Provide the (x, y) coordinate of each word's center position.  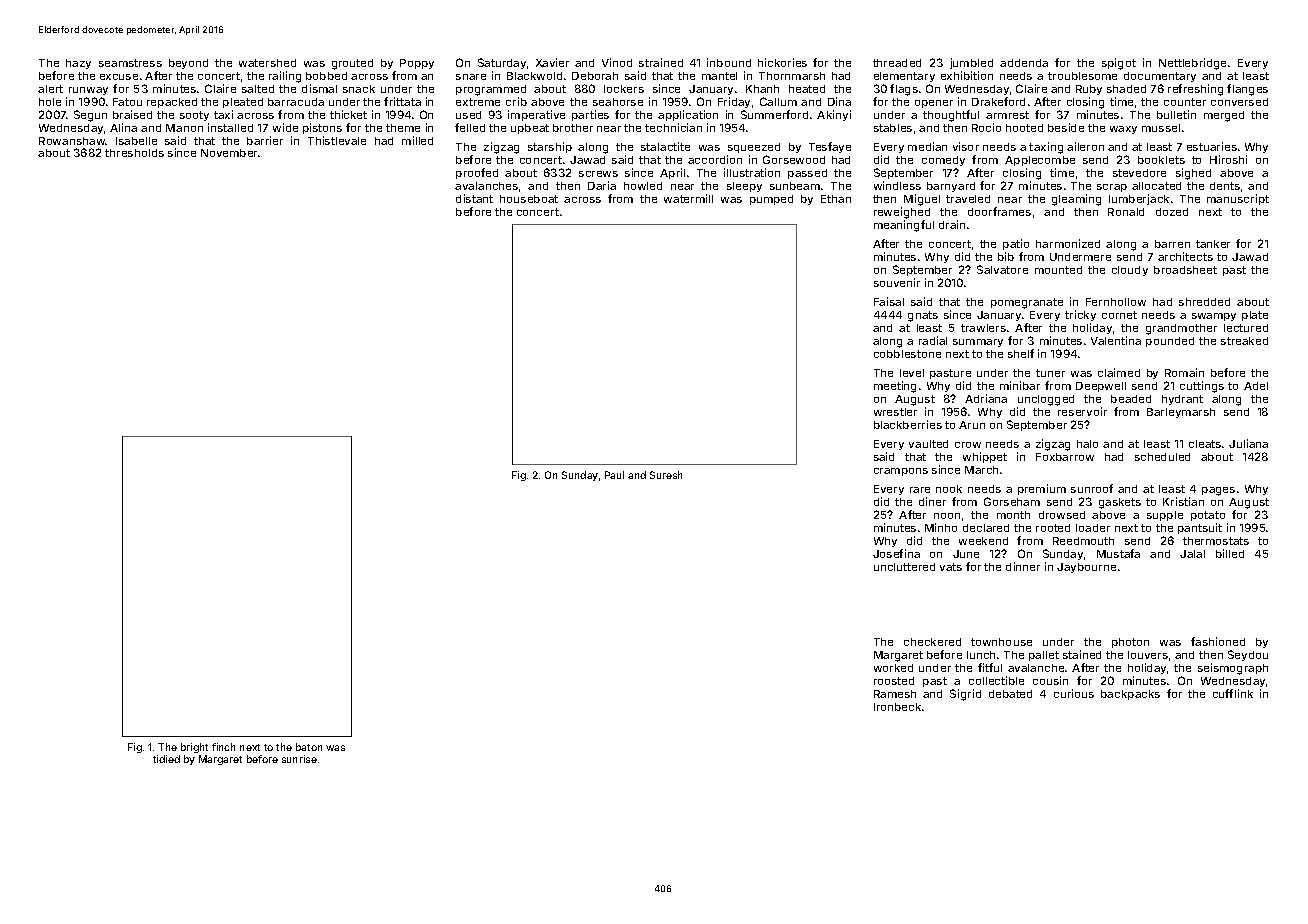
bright (194, 748)
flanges (1247, 90)
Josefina (896, 553)
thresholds (134, 153)
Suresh (666, 475)
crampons (901, 472)
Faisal (889, 301)
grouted (352, 64)
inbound (729, 62)
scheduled (1162, 457)
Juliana (1248, 443)
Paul (614, 475)
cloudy (1130, 271)
